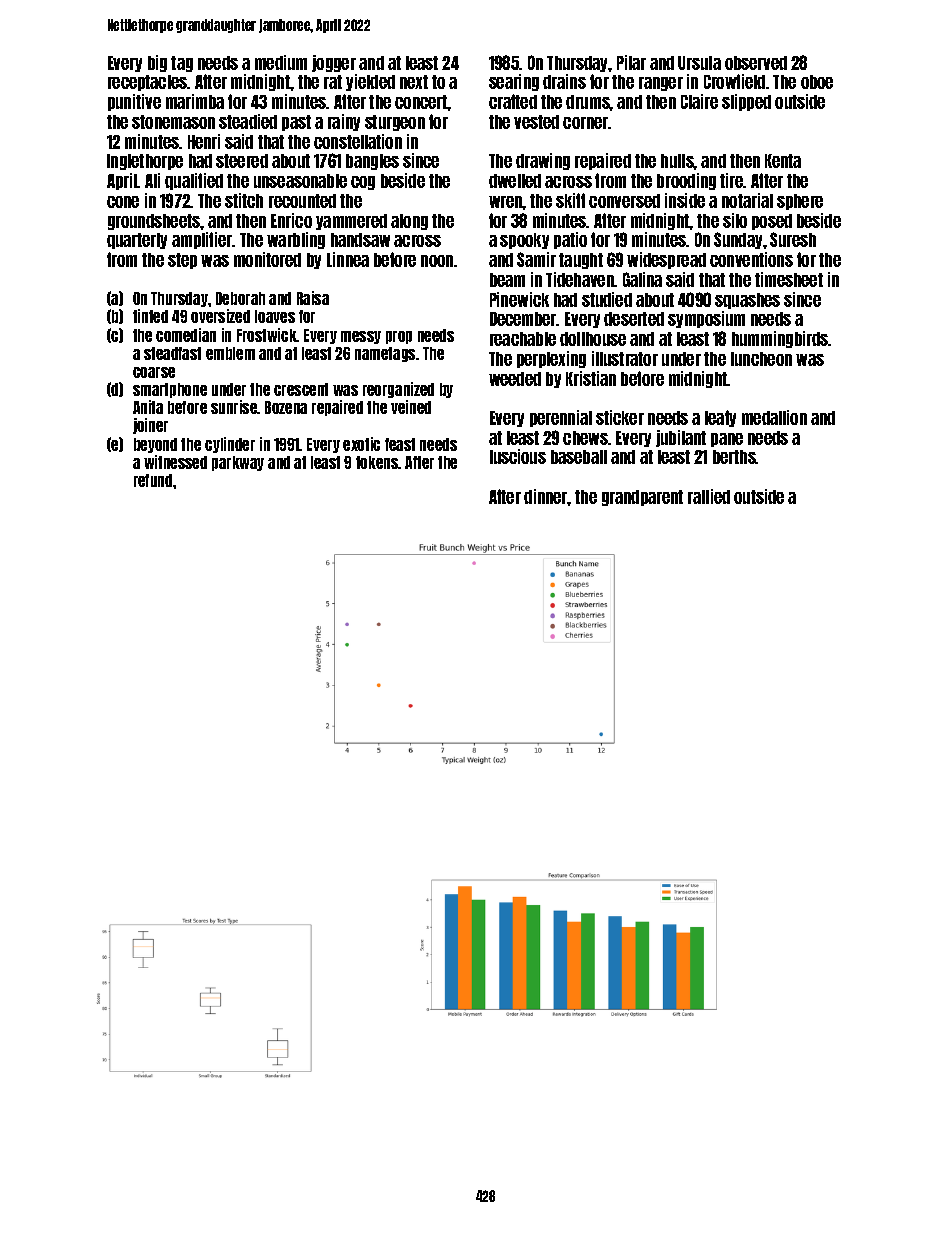  Describe the element at coordinates (334, 63) in the screenshot. I see `jogger` at that location.
